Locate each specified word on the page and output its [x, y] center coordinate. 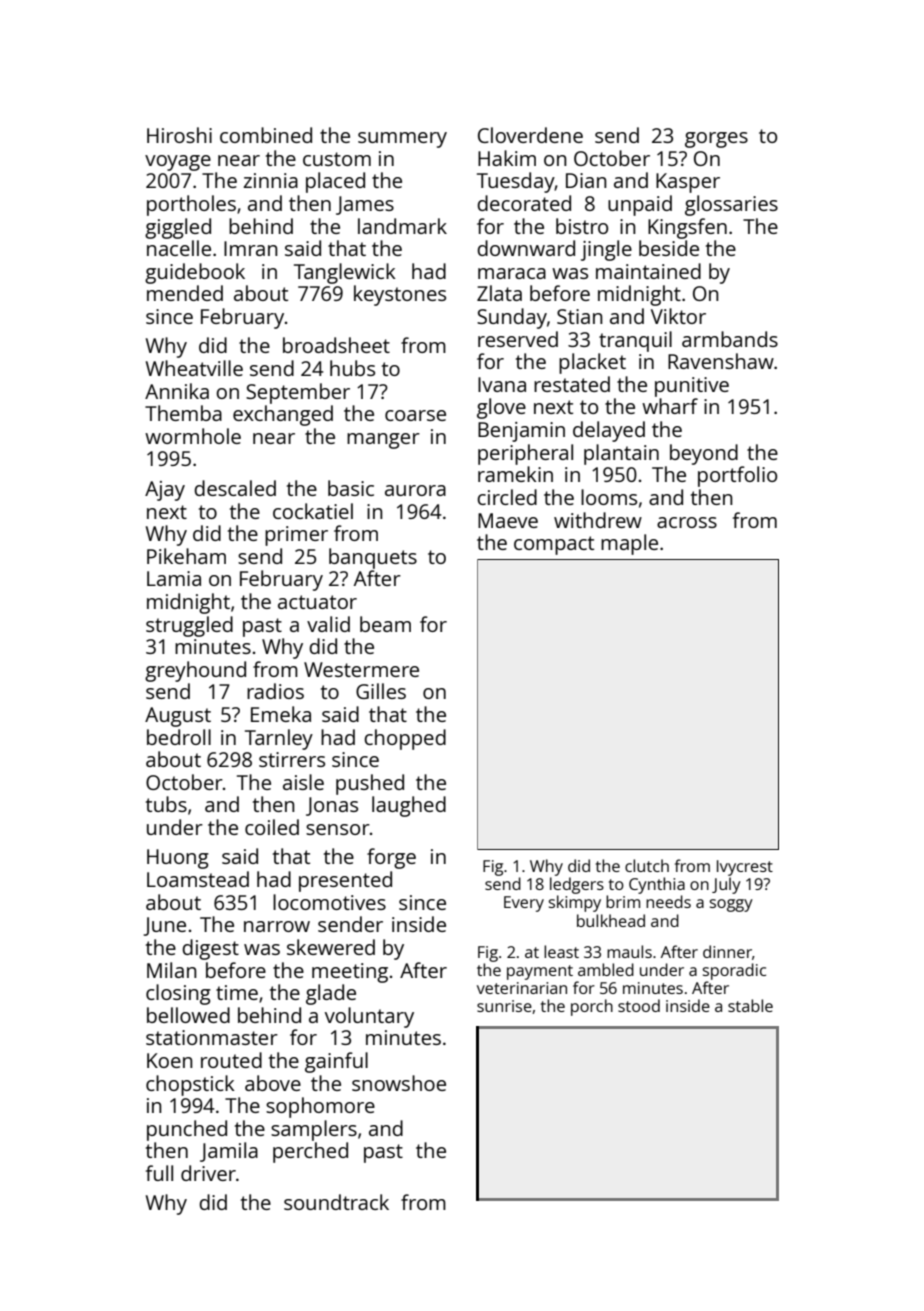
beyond [704, 454]
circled [507, 497]
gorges [716, 140]
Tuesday [516, 182]
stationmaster [212, 1037]
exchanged [283, 415]
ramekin [515, 474]
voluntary [369, 1017]
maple [629, 544]
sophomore [320, 1107]
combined [266, 135]
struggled [189, 626]
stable [750, 1005]
